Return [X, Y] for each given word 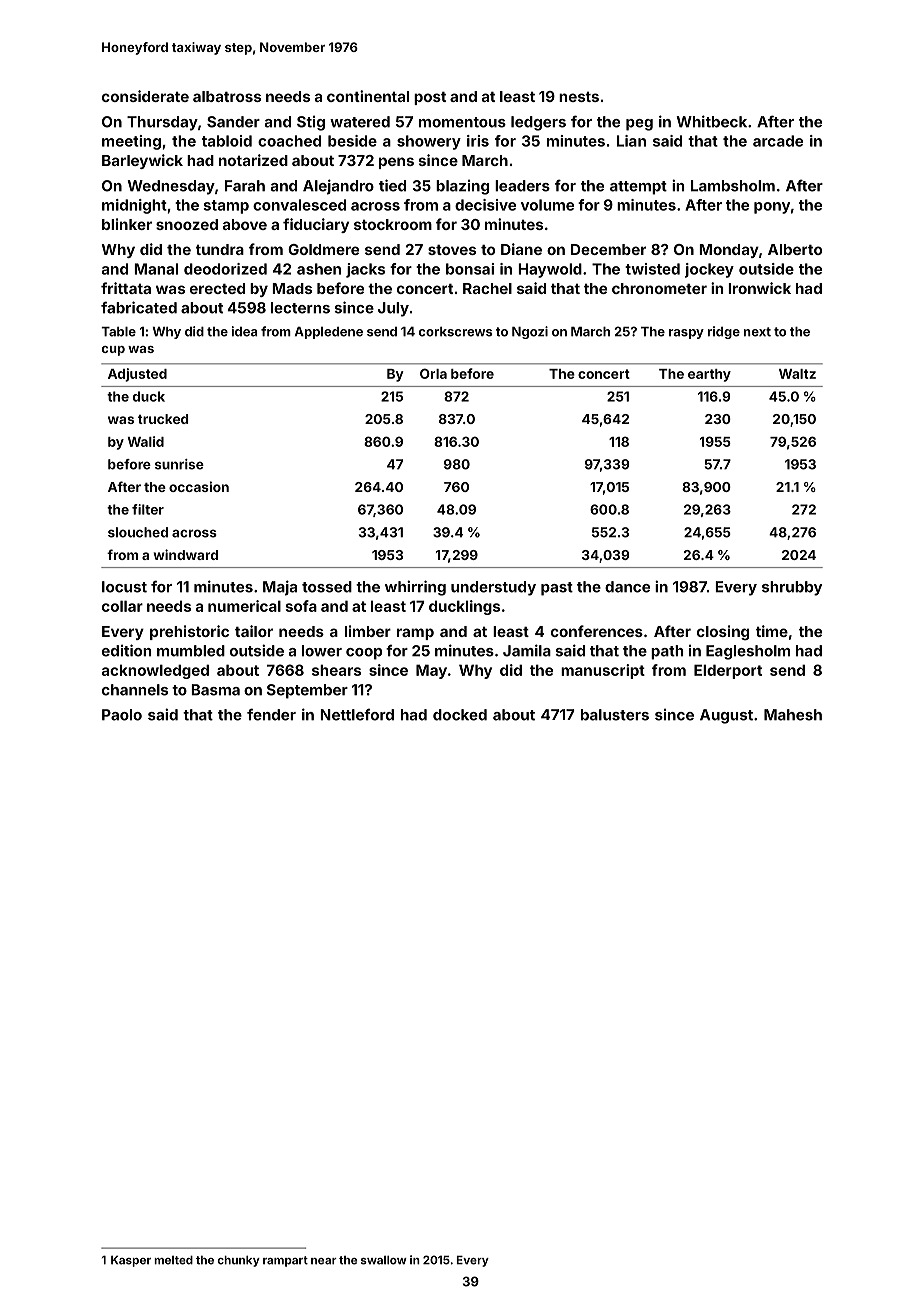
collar [122, 606]
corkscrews [455, 332]
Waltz [797, 374]
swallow [384, 1260]
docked [460, 715]
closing [723, 632]
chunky [238, 1261]
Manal [156, 269]
